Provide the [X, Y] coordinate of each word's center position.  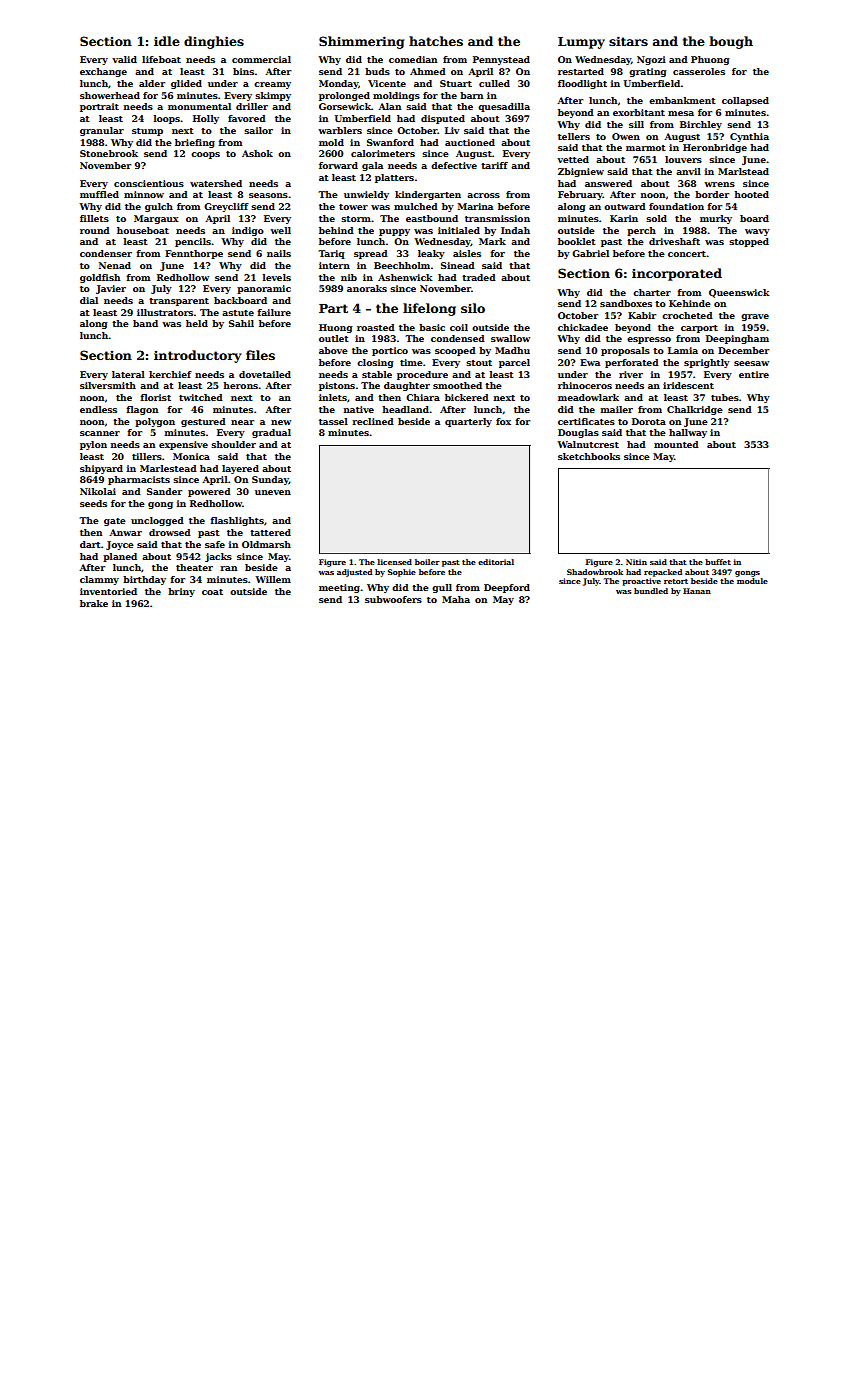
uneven [273, 492]
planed [120, 557]
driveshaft [674, 241]
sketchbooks [589, 456]
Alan [389, 106]
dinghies [214, 42]
